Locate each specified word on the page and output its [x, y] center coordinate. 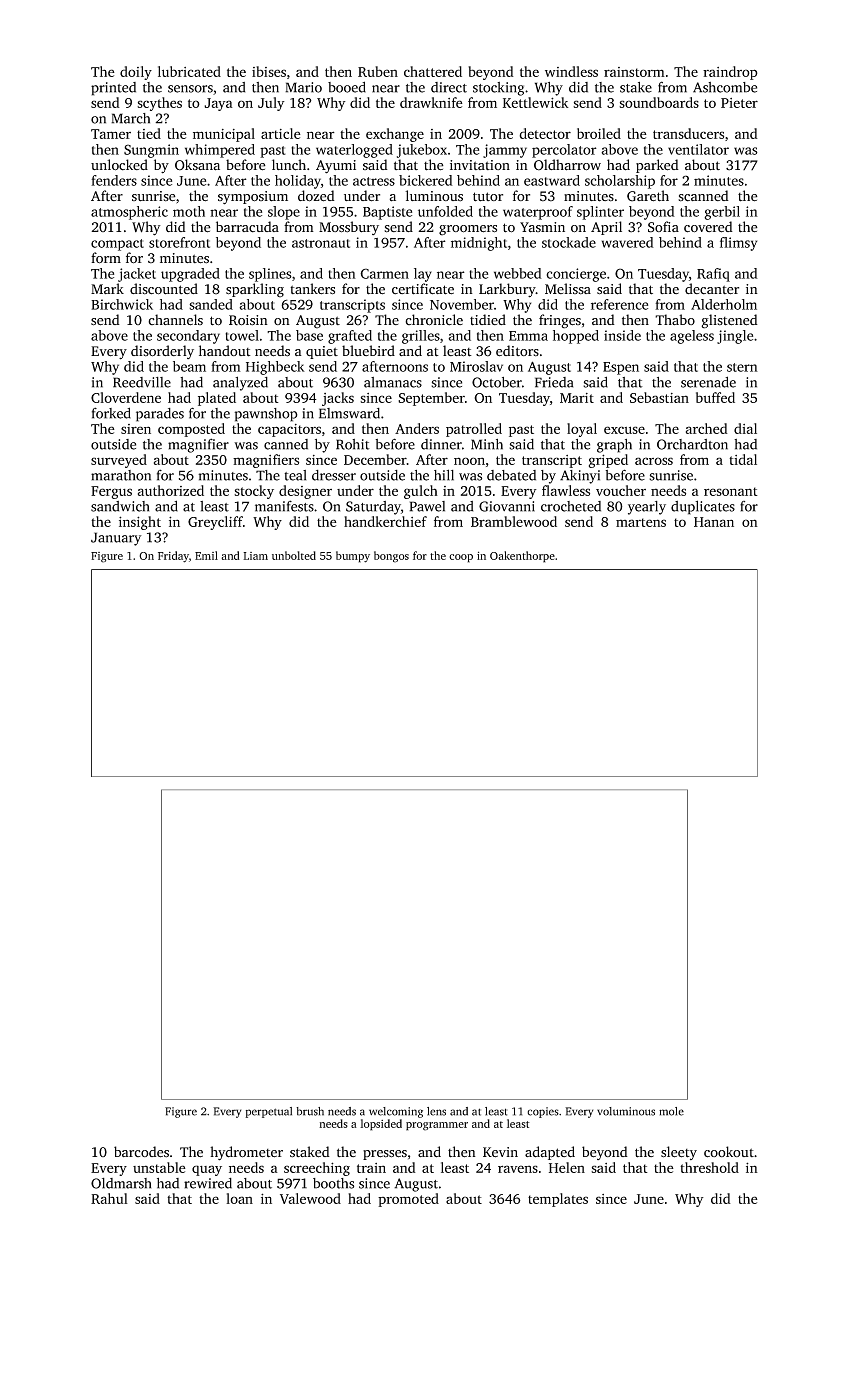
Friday [173, 557]
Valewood [310, 1198]
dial [745, 428]
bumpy [353, 557]
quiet [322, 352]
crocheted [571, 506]
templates [558, 1200]
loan [239, 1198]
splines [270, 275]
